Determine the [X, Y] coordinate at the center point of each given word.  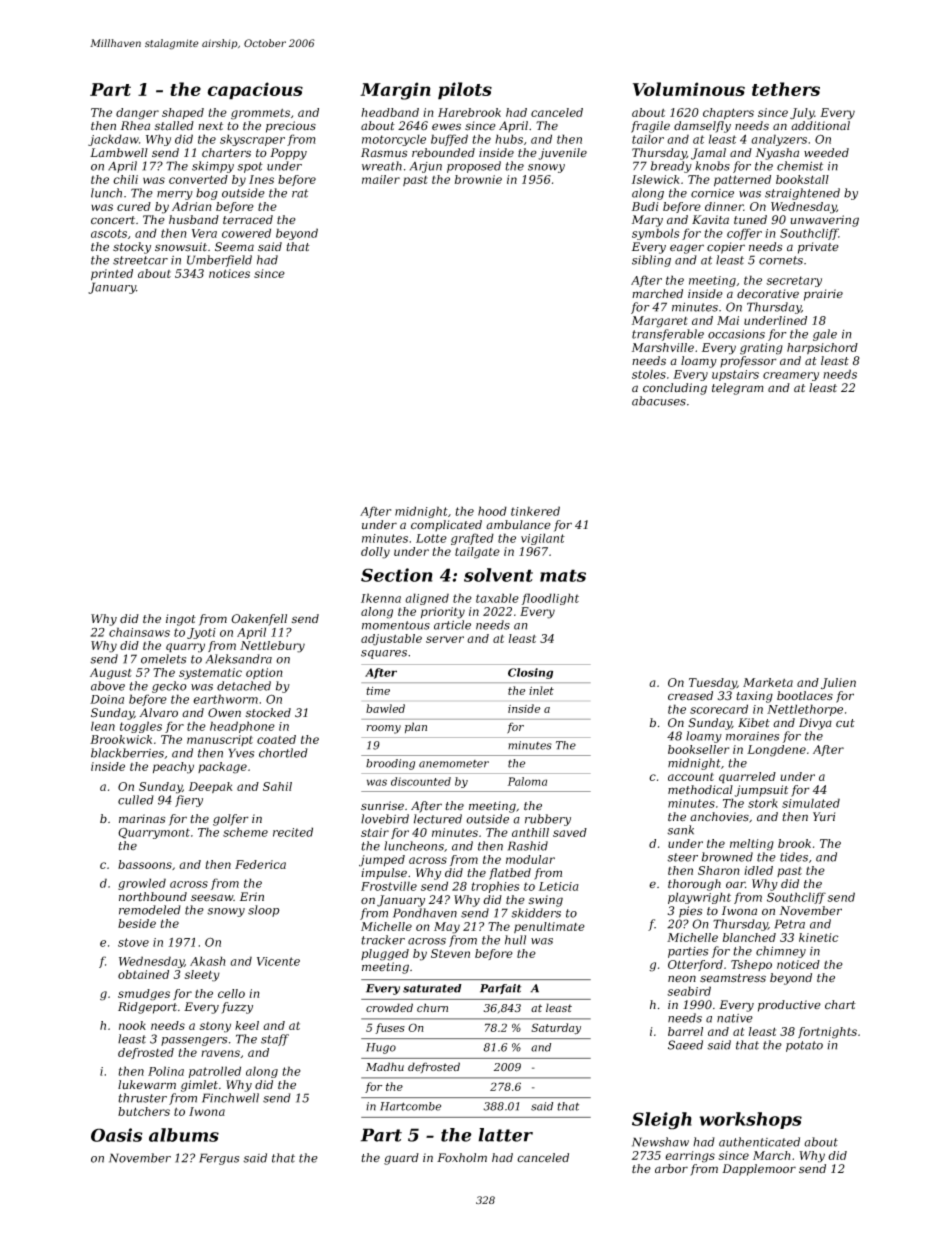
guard [401, 1159]
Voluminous [689, 89]
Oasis [117, 1135]
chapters [728, 114]
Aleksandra [239, 659]
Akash [208, 961]
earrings [690, 1157]
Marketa [768, 682]
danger [137, 114]
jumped [382, 861]
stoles [649, 374]
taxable [497, 598]
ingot [181, 620]
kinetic [819, 937]
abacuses [659, 401]
